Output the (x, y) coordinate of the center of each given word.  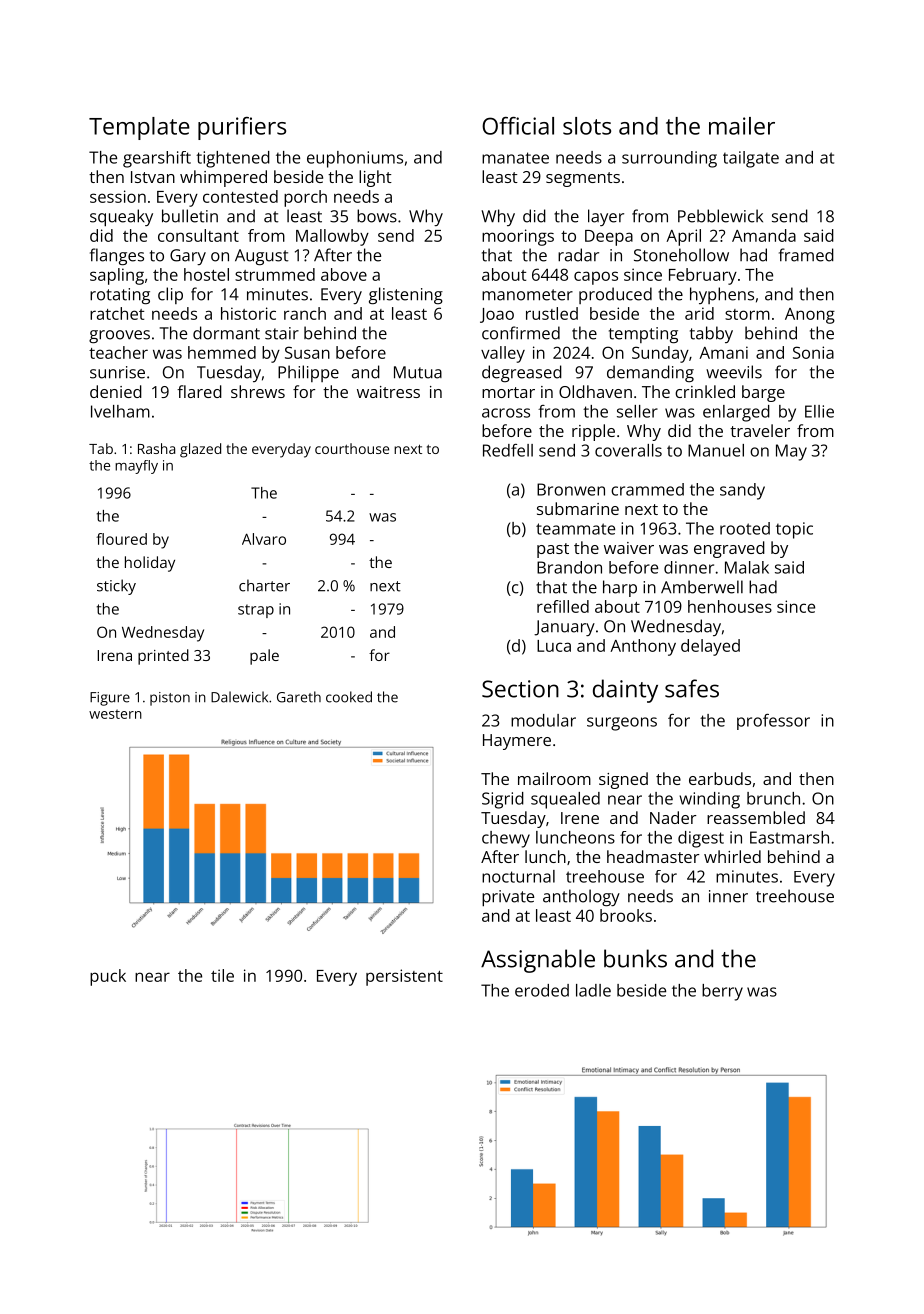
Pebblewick (720, 216)
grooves (119, 336)
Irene (580, 818)
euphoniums (355, 159)
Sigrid (503, 800)
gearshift (157, 159)
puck (108, 977)
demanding (650, 373)
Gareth (299, 697)
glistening (406, 295)
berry (722, 992)
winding (709, 800)
